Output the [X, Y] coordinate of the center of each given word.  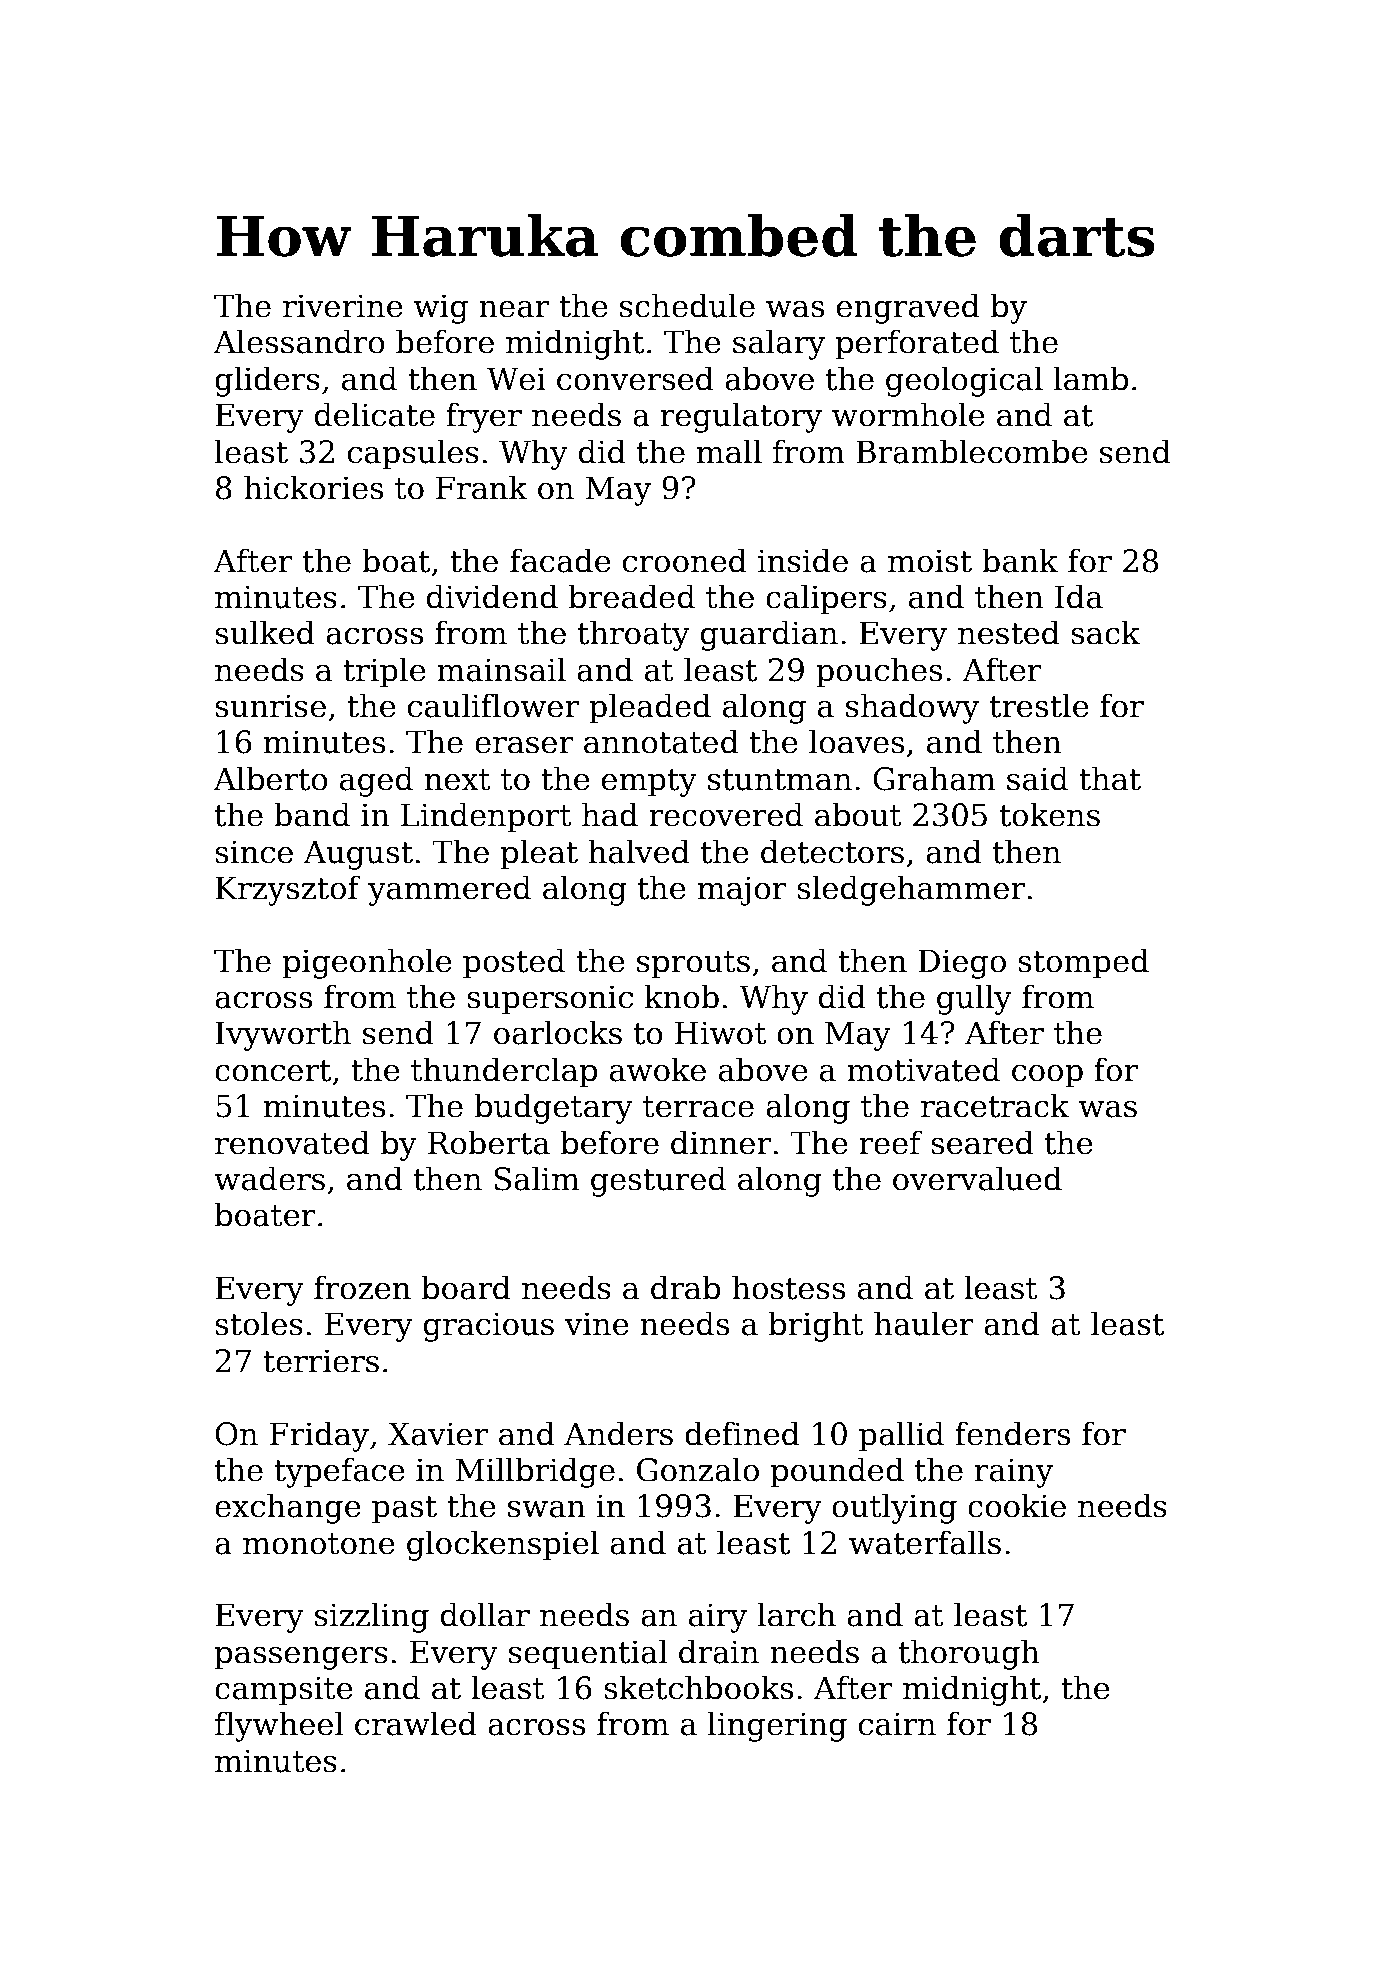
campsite [284, 1690]
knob [682, 996]
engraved [908, 308]
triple [384, 672]
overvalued [977, 1178]
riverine [343, 306]
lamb [1091, 378]
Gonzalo [698, 1469]
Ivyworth [283, 1035]
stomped [1083, 963]
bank [1020, 560]
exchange [288, 1508]
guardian [769, 635]
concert [273, 1071]
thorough [969, 1654]
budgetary [554, 1108]
